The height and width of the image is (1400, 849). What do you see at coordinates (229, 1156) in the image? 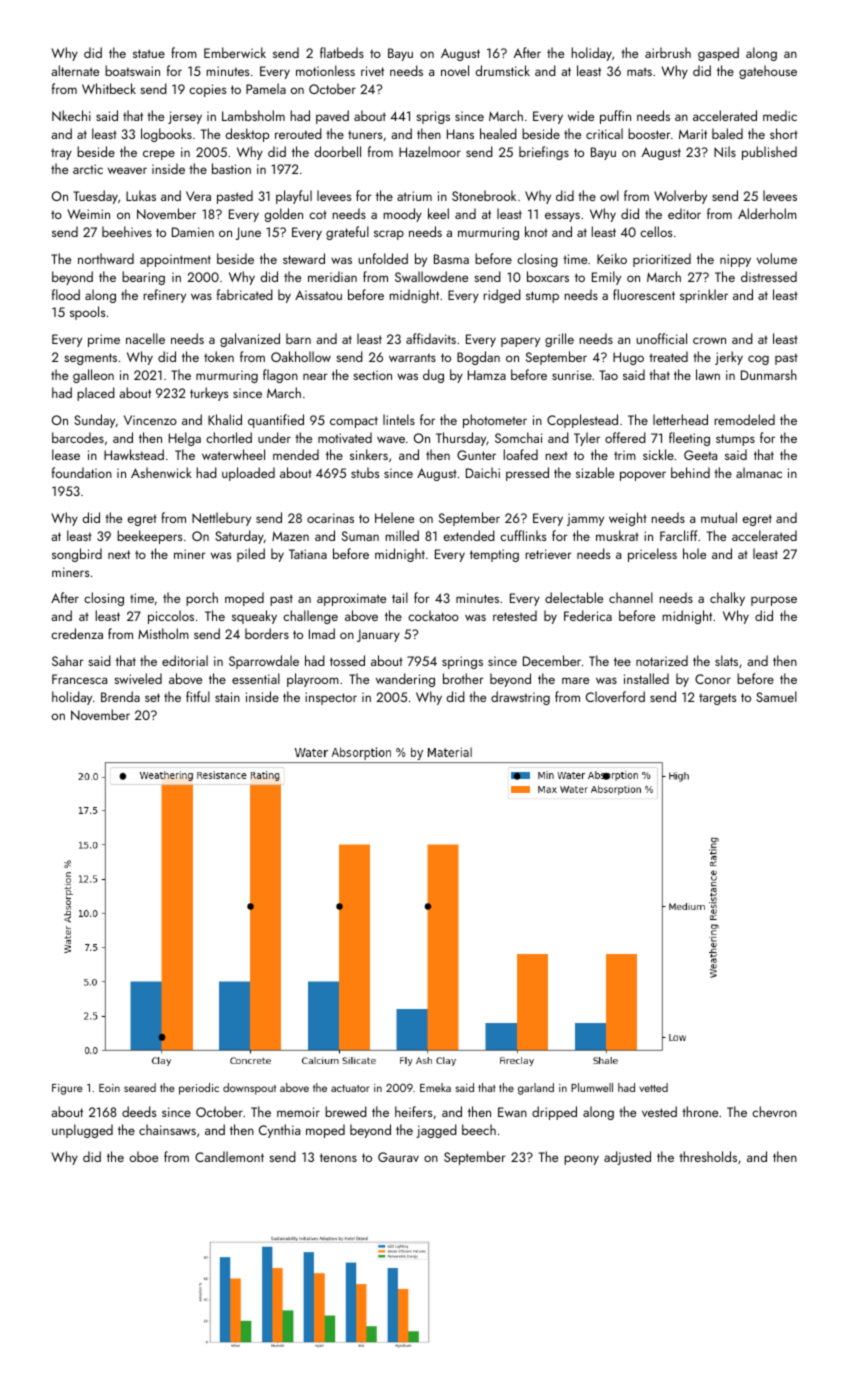
I see `Candlemont` at bounding box center [229, 1156].
